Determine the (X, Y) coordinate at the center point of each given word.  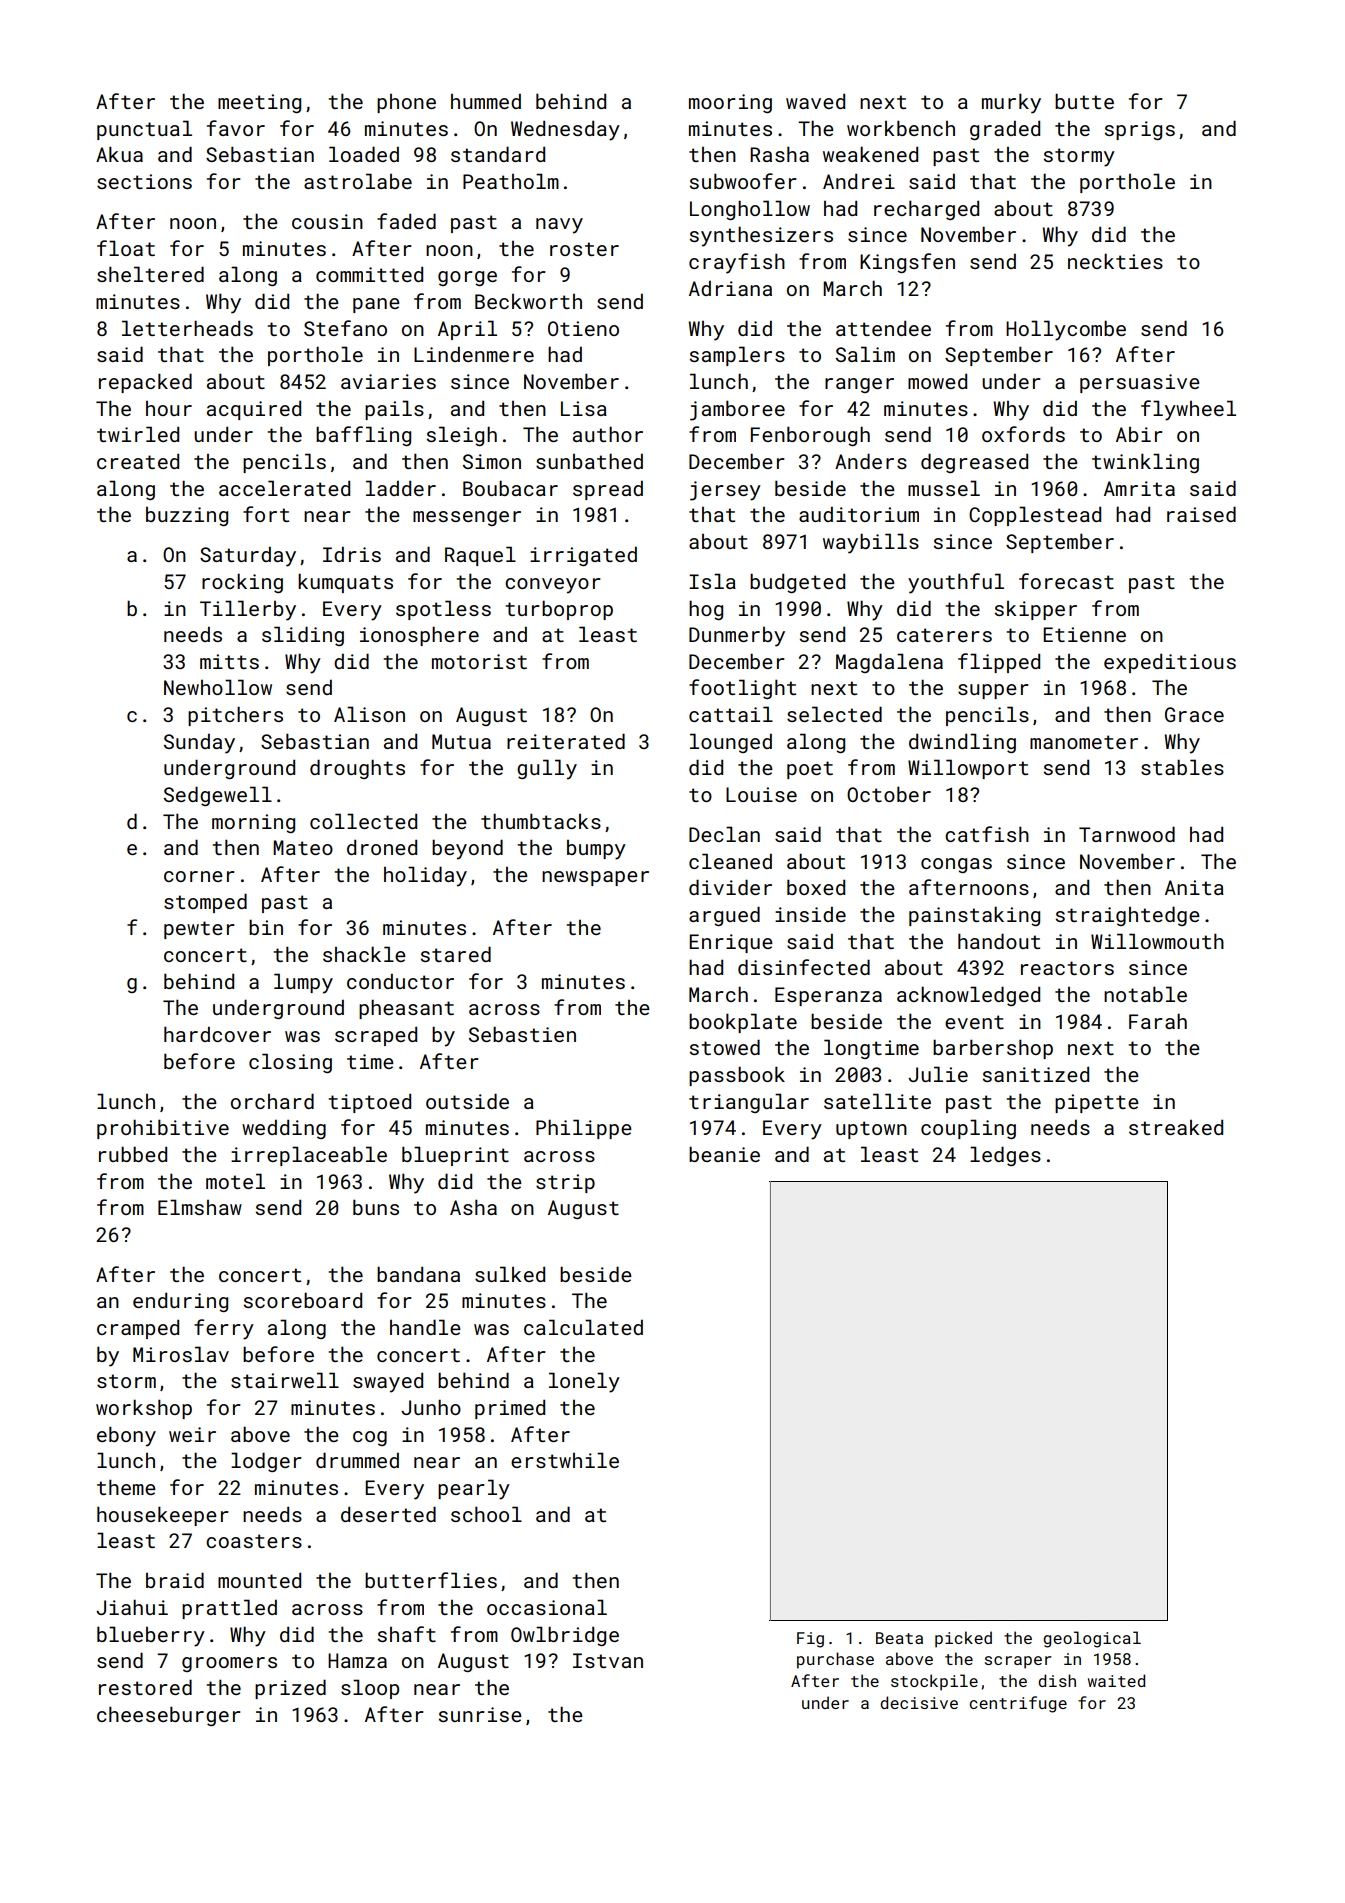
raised (1201, 514)
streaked (1176, 1127)
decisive (919, 1702)
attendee (883, 328)
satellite (877, 1101)
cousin (327, 221)
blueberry (151, 1636)
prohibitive (163, 1129)
